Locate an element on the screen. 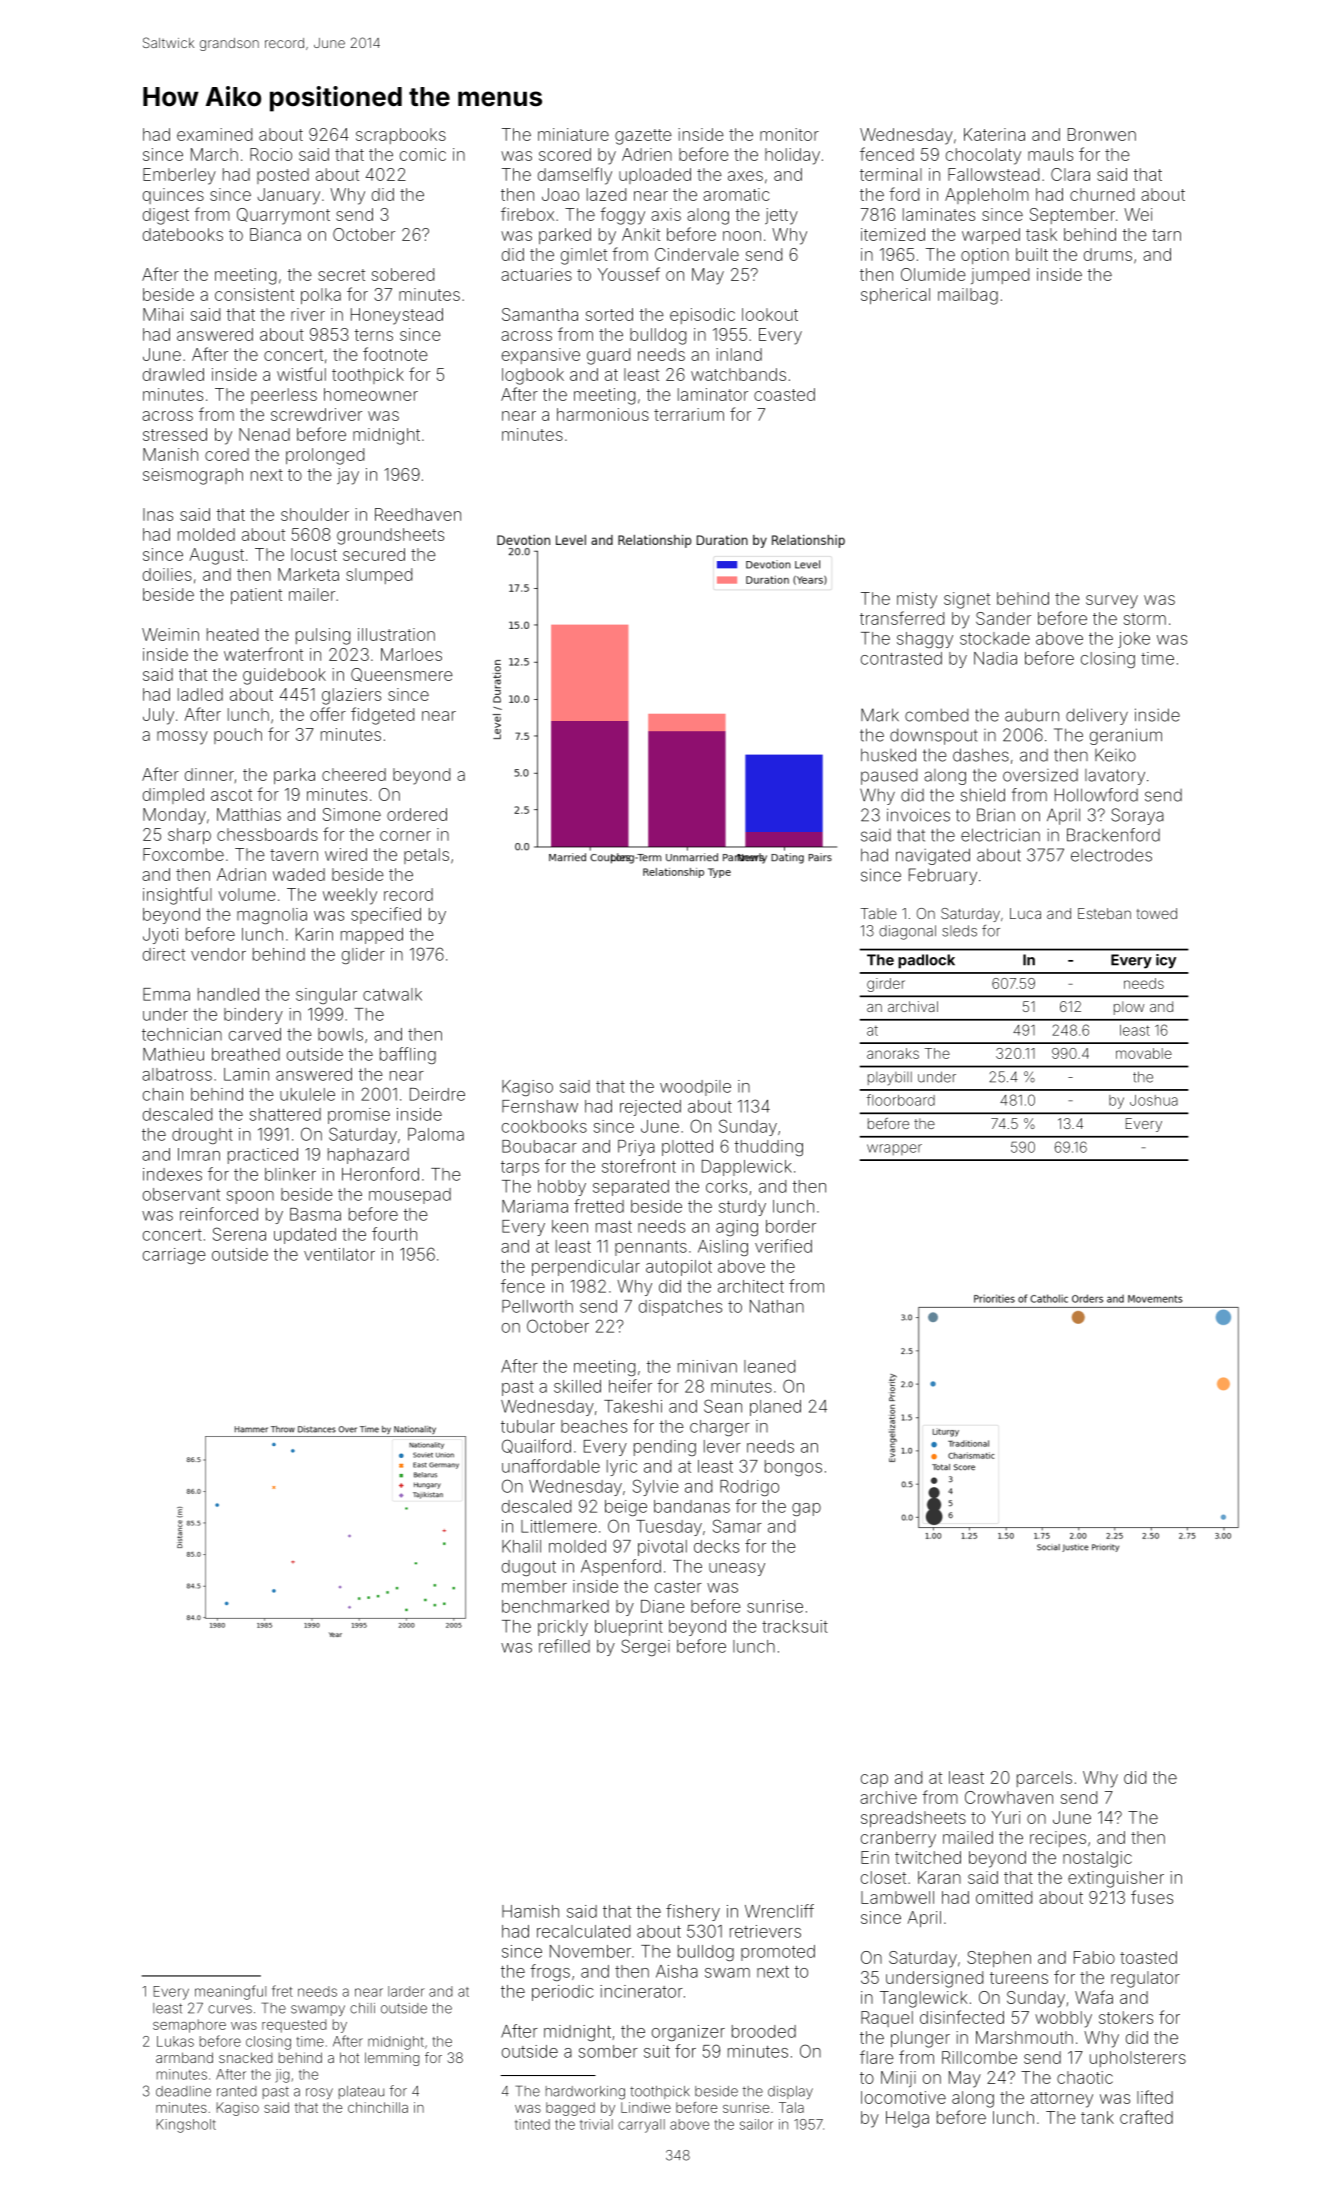 The width and height of the screenshot is (1330, 2191). axis is located at coordinates (666, 214).
